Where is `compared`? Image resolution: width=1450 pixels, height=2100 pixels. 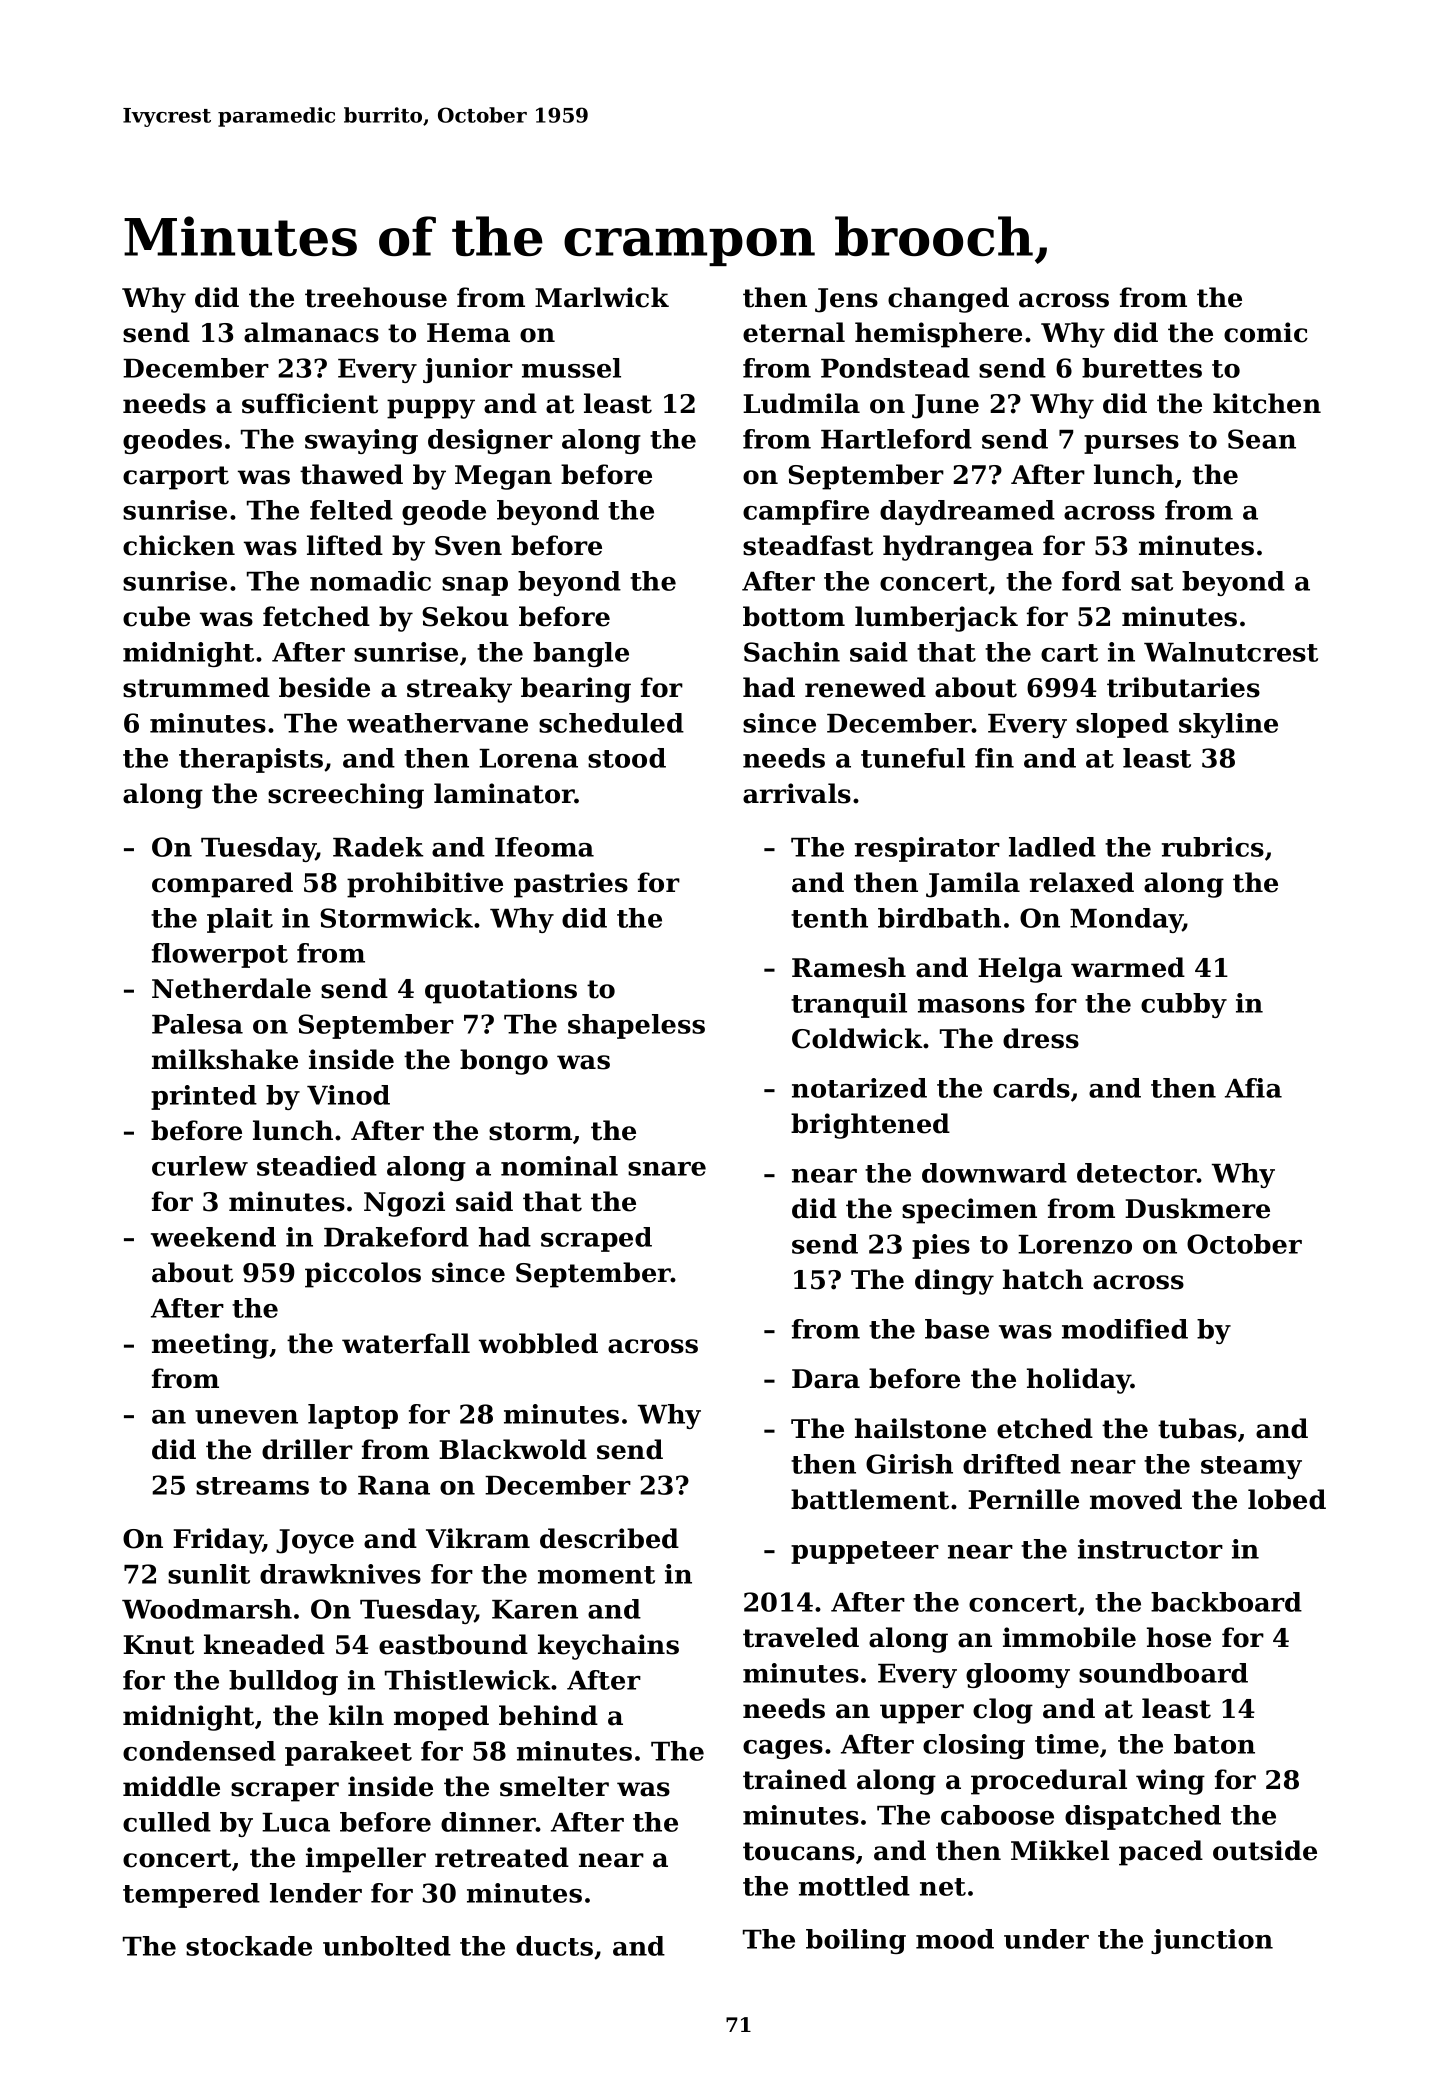 compared is located at coordinates (222, 885).
